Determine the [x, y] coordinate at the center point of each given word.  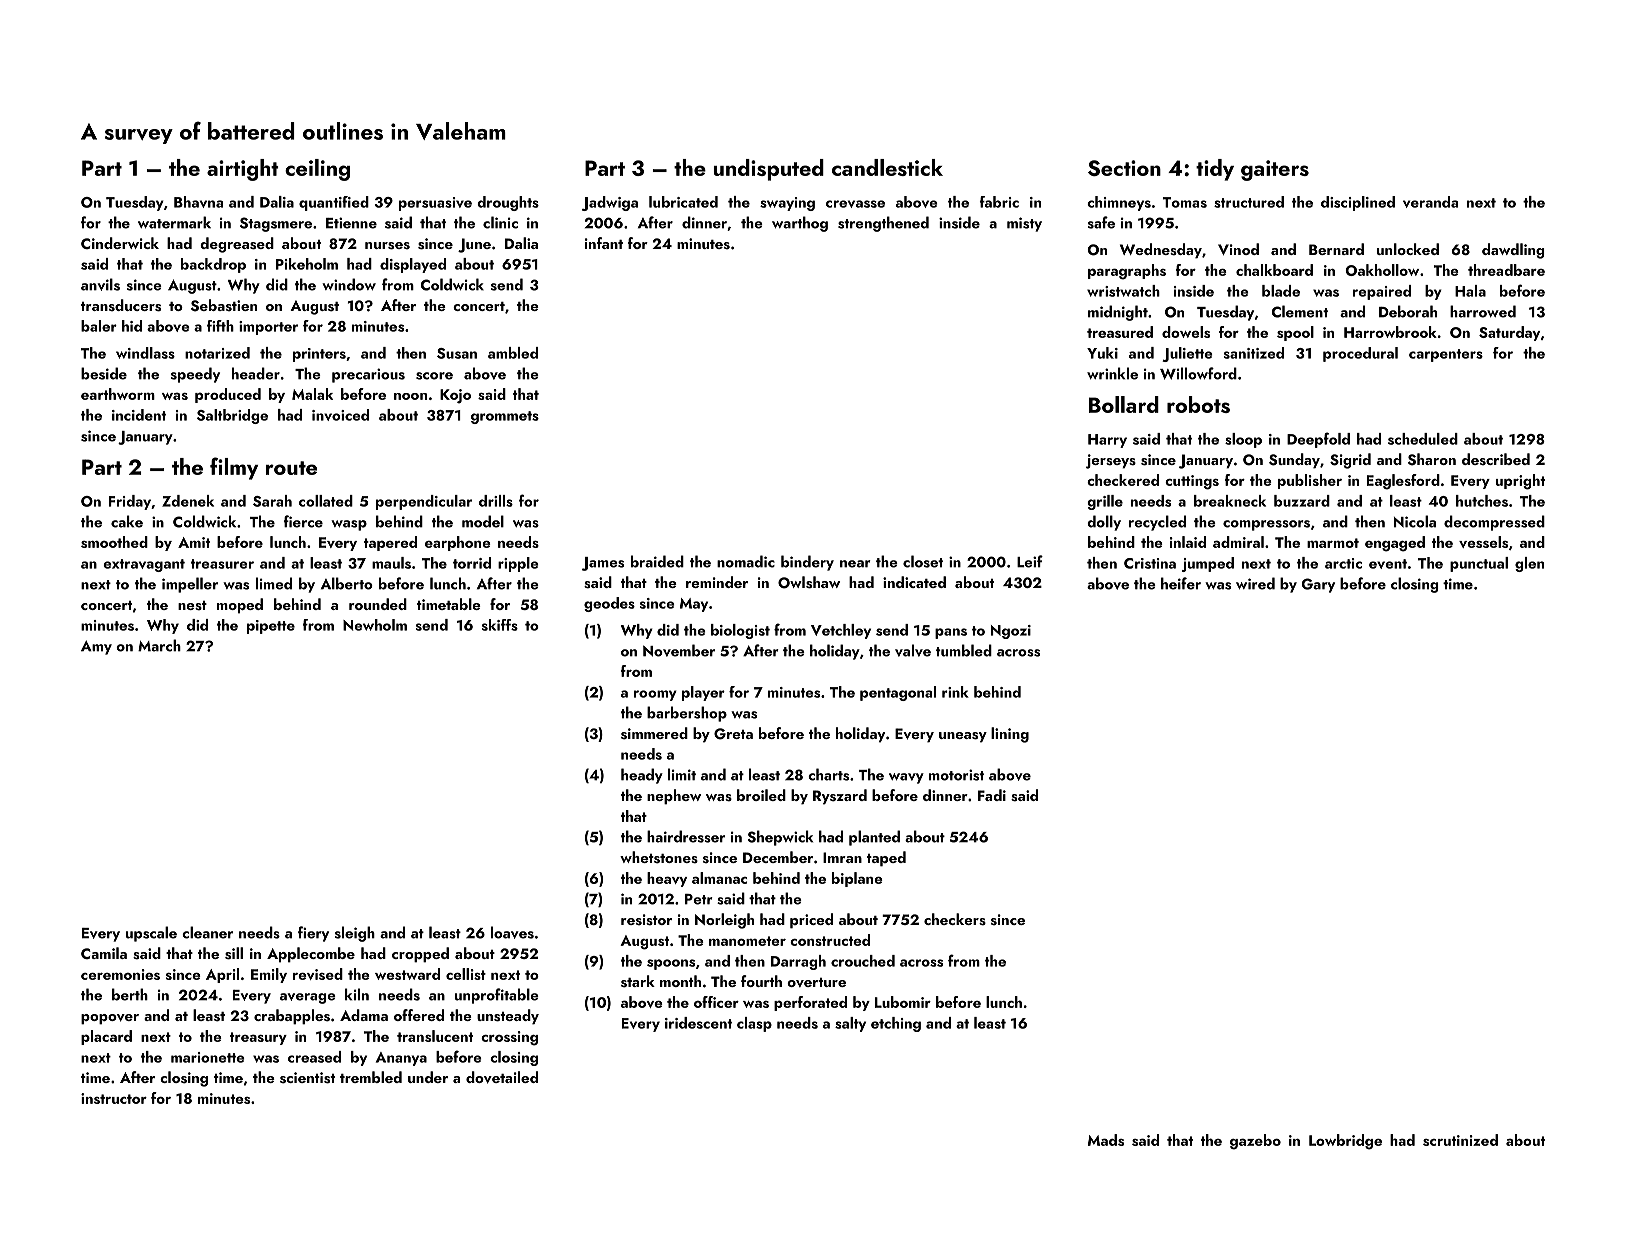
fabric [999, 202]
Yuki [1102, 353]
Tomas [1185, 202]
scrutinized [1460, 1140]
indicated [914, 582]
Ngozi [1011, 632]
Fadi [992, 795]
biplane [857, 879]
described [1496, 459]
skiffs [500, 625]
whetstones [659, 857]
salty [850, 1024]
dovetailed [502, 1077]
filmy [234, 468]
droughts [508, 203]
